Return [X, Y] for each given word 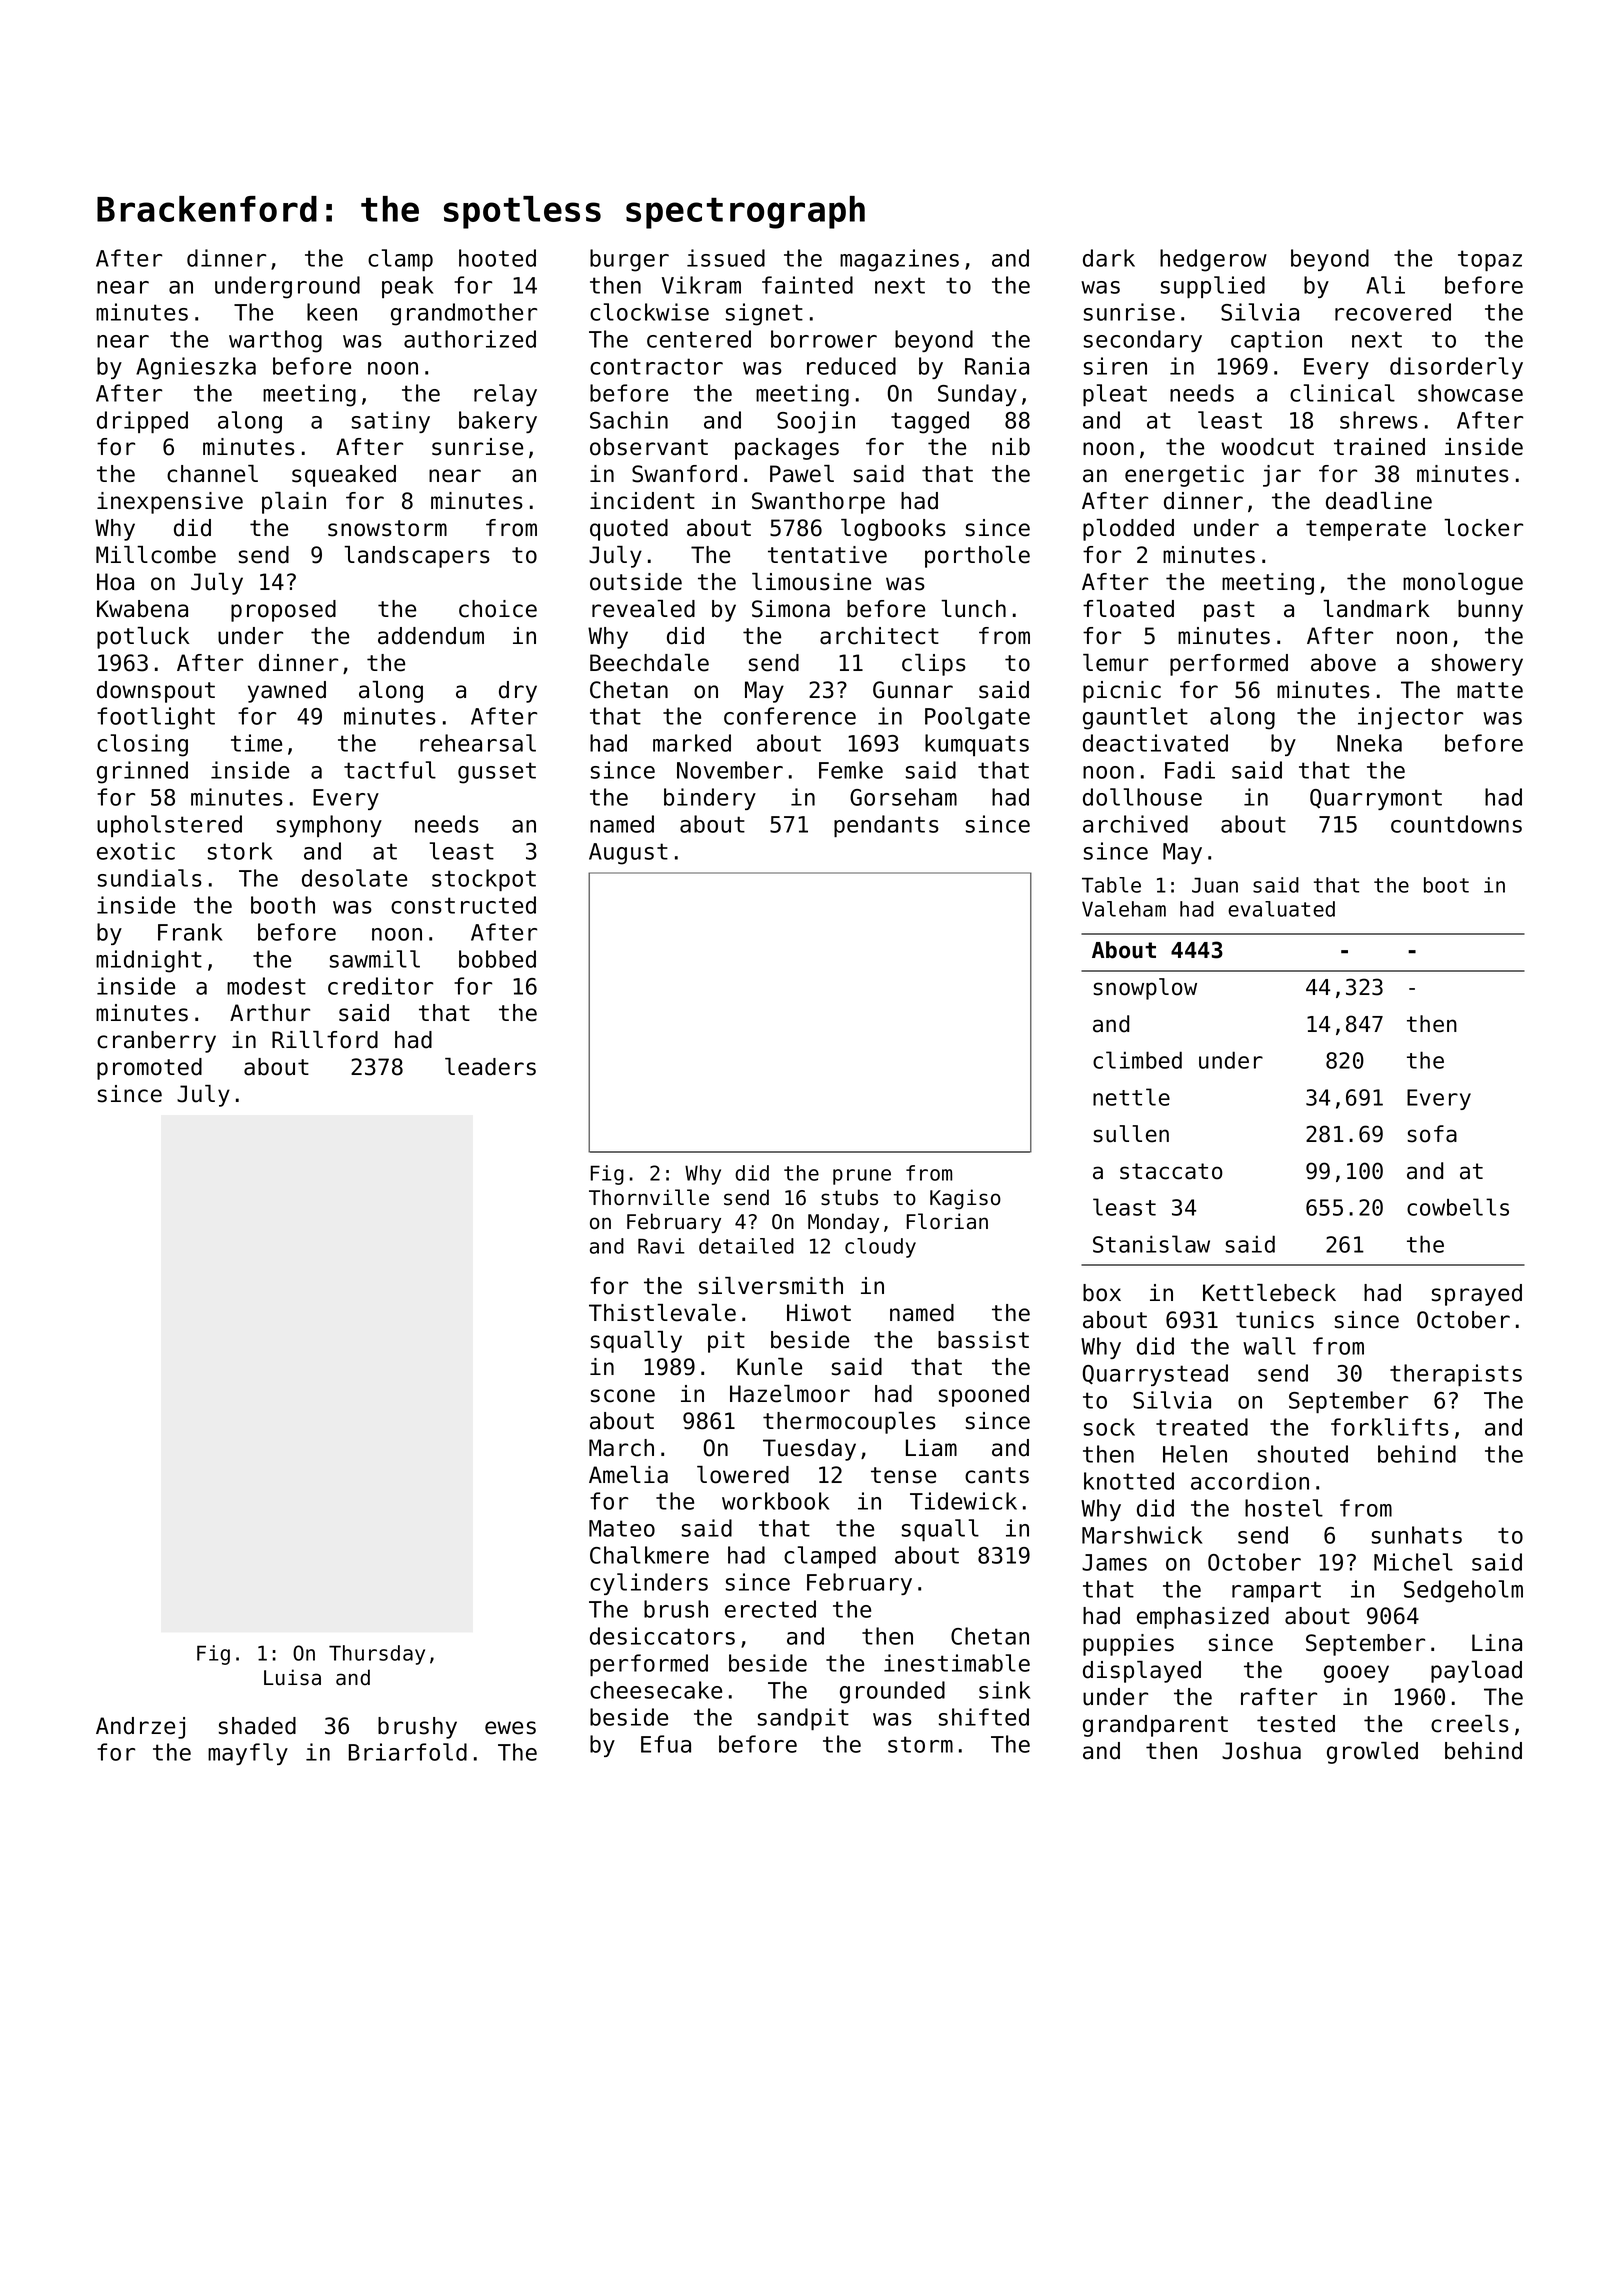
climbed [1137, 1060]
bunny [1490, 611]
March [621, 1448]
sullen [1131, 1134]
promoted [149, 1069]
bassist [983, 1340]
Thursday [377, 1655]
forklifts [1390, 1427]
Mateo [622, 1528]
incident [642, 501]
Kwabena [142, 609]
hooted [497, 258]
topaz [1490, 260]
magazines [899, 260]
